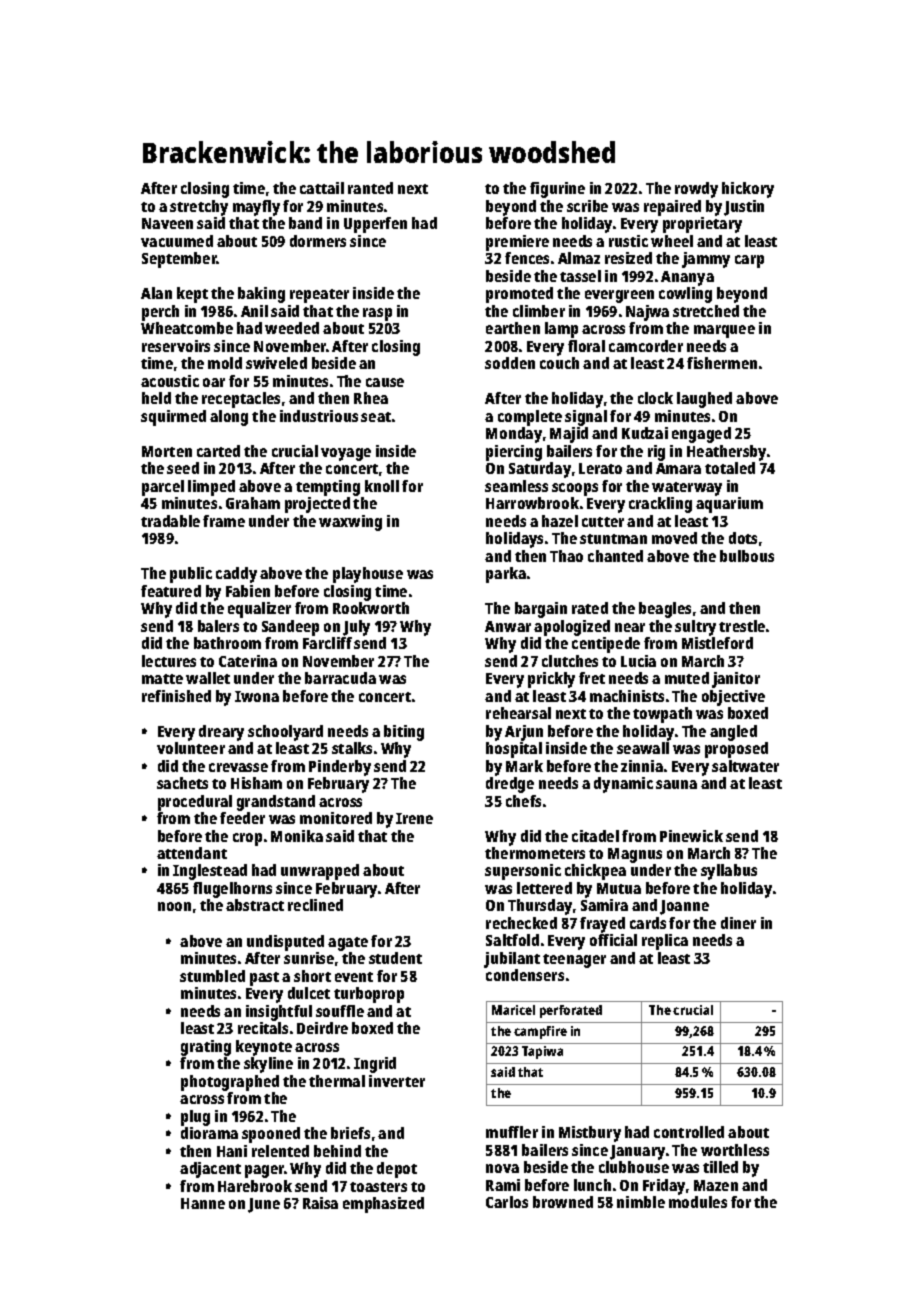  What do you see at coordinates (203, 1203) in the page?
I see `Hanne` at bounding box center [203, 1203].
